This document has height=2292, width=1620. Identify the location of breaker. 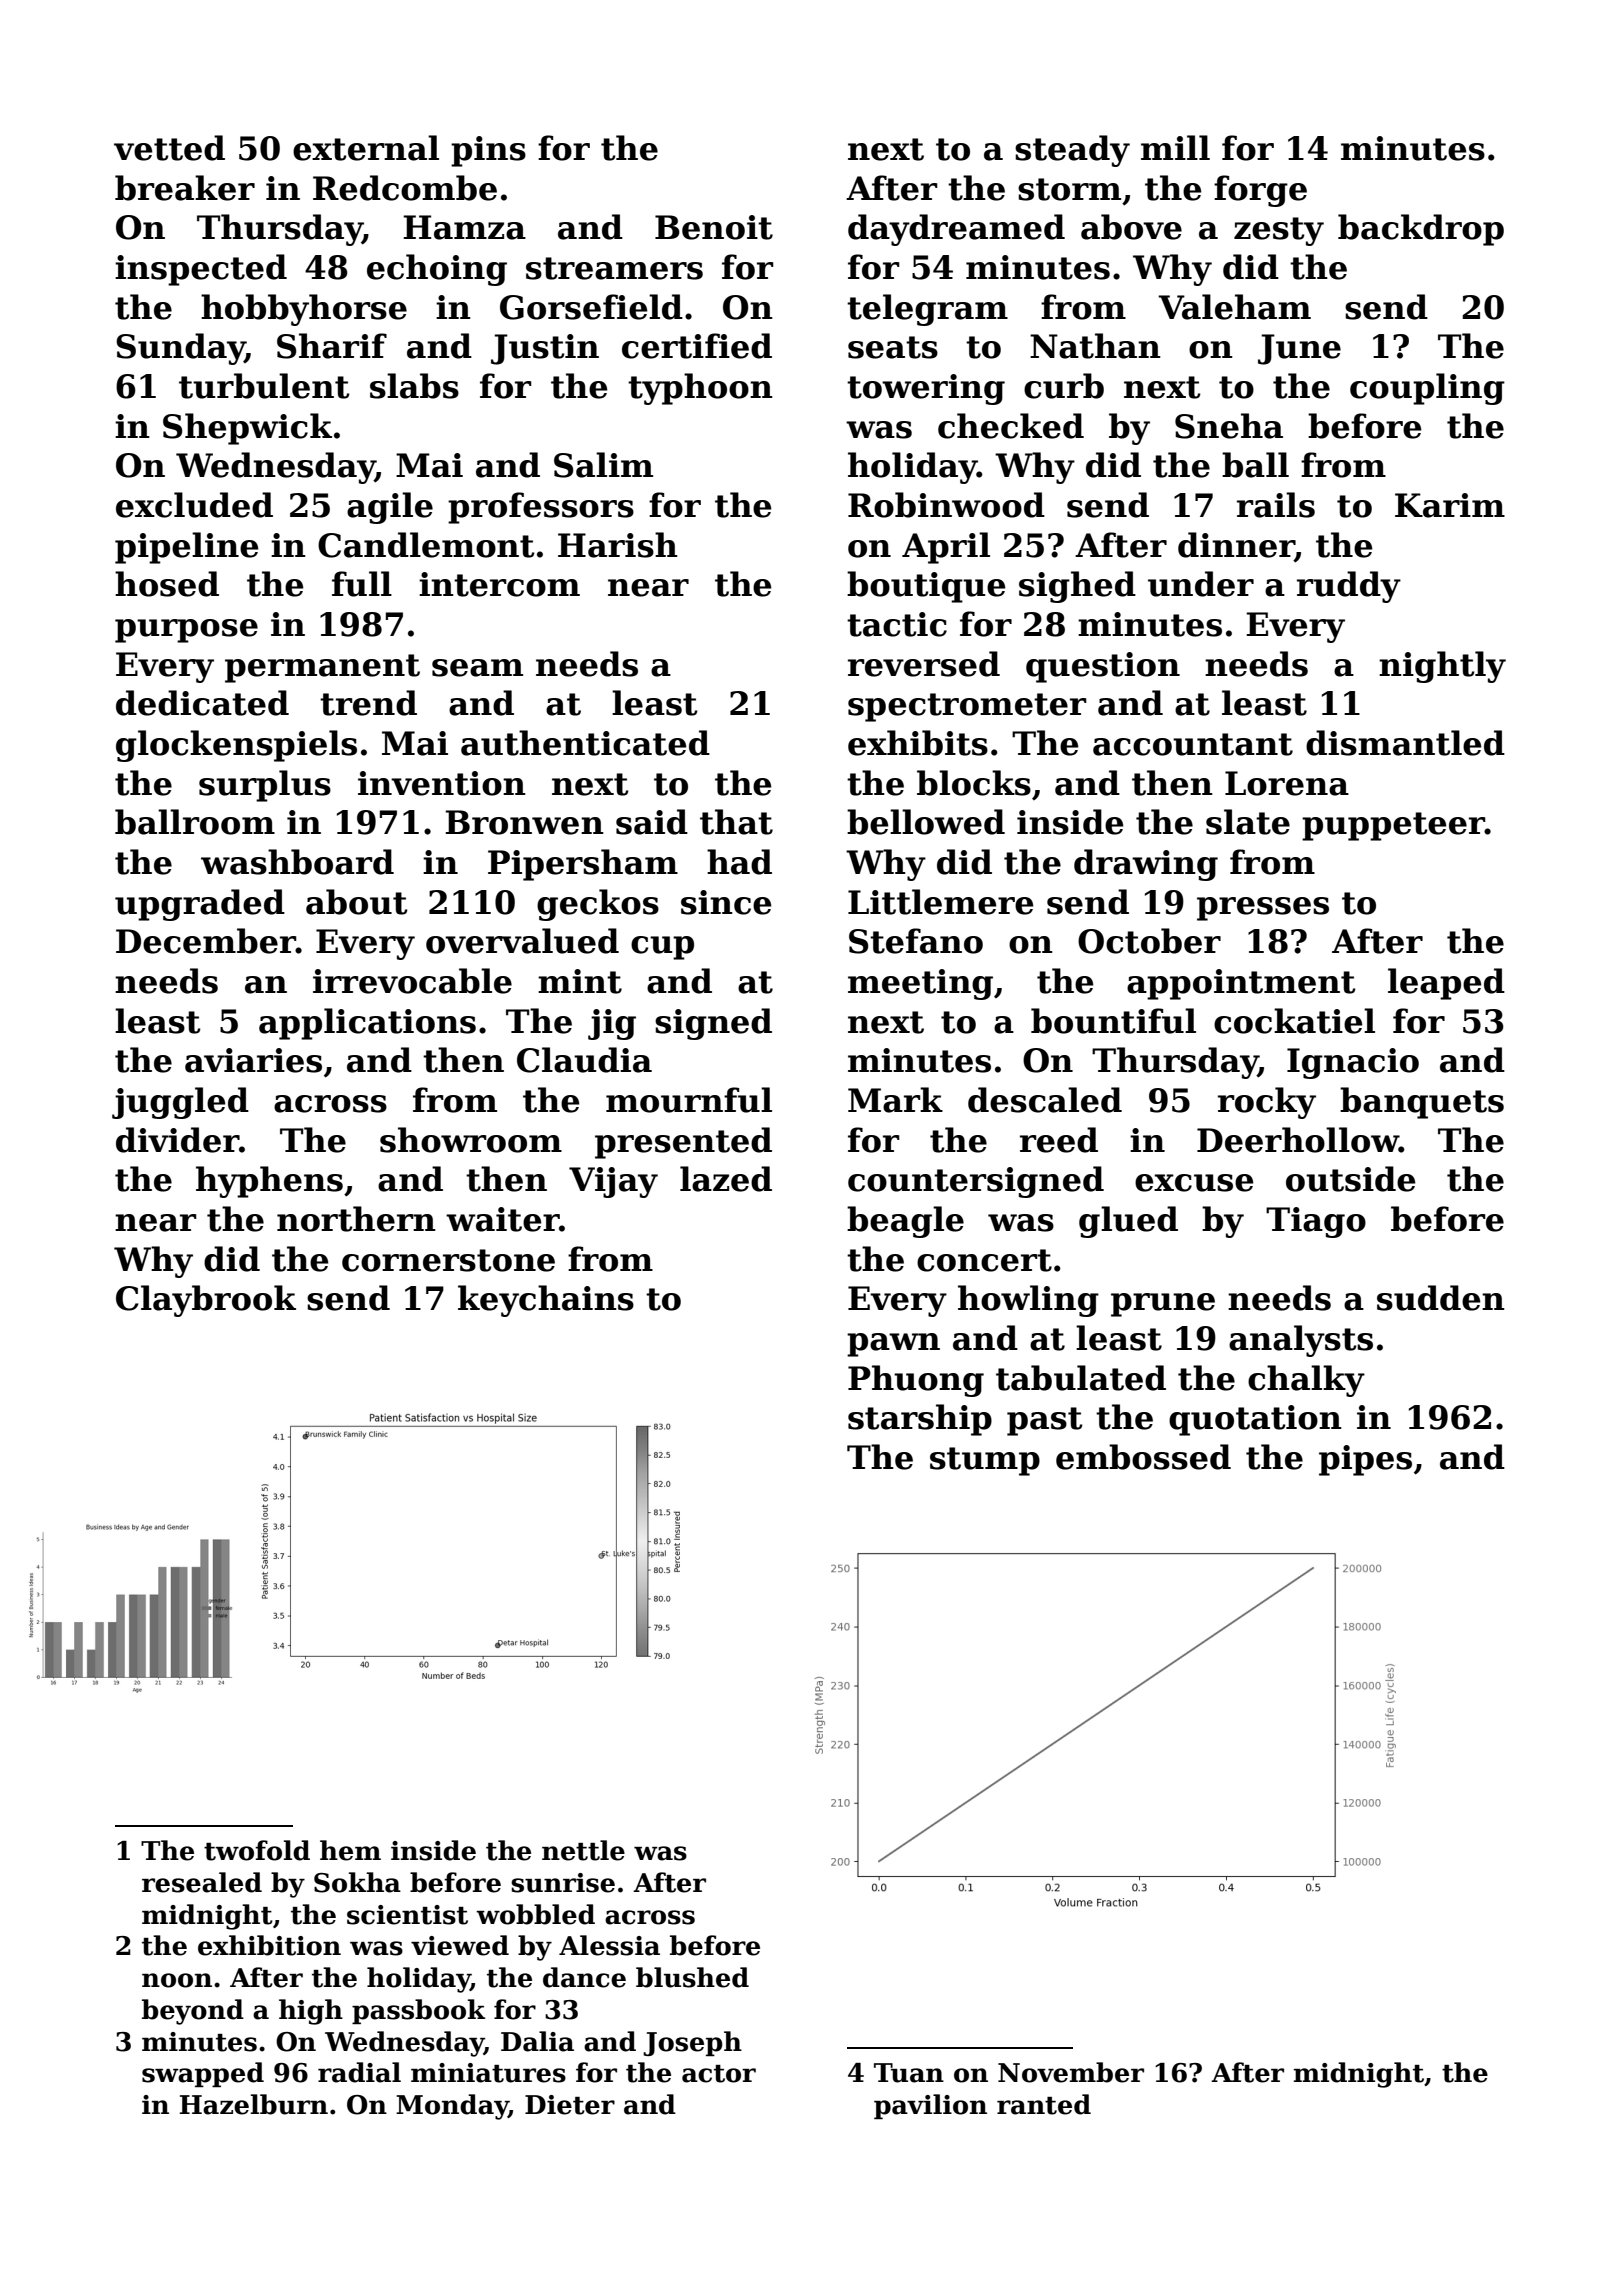
(185, 188).
